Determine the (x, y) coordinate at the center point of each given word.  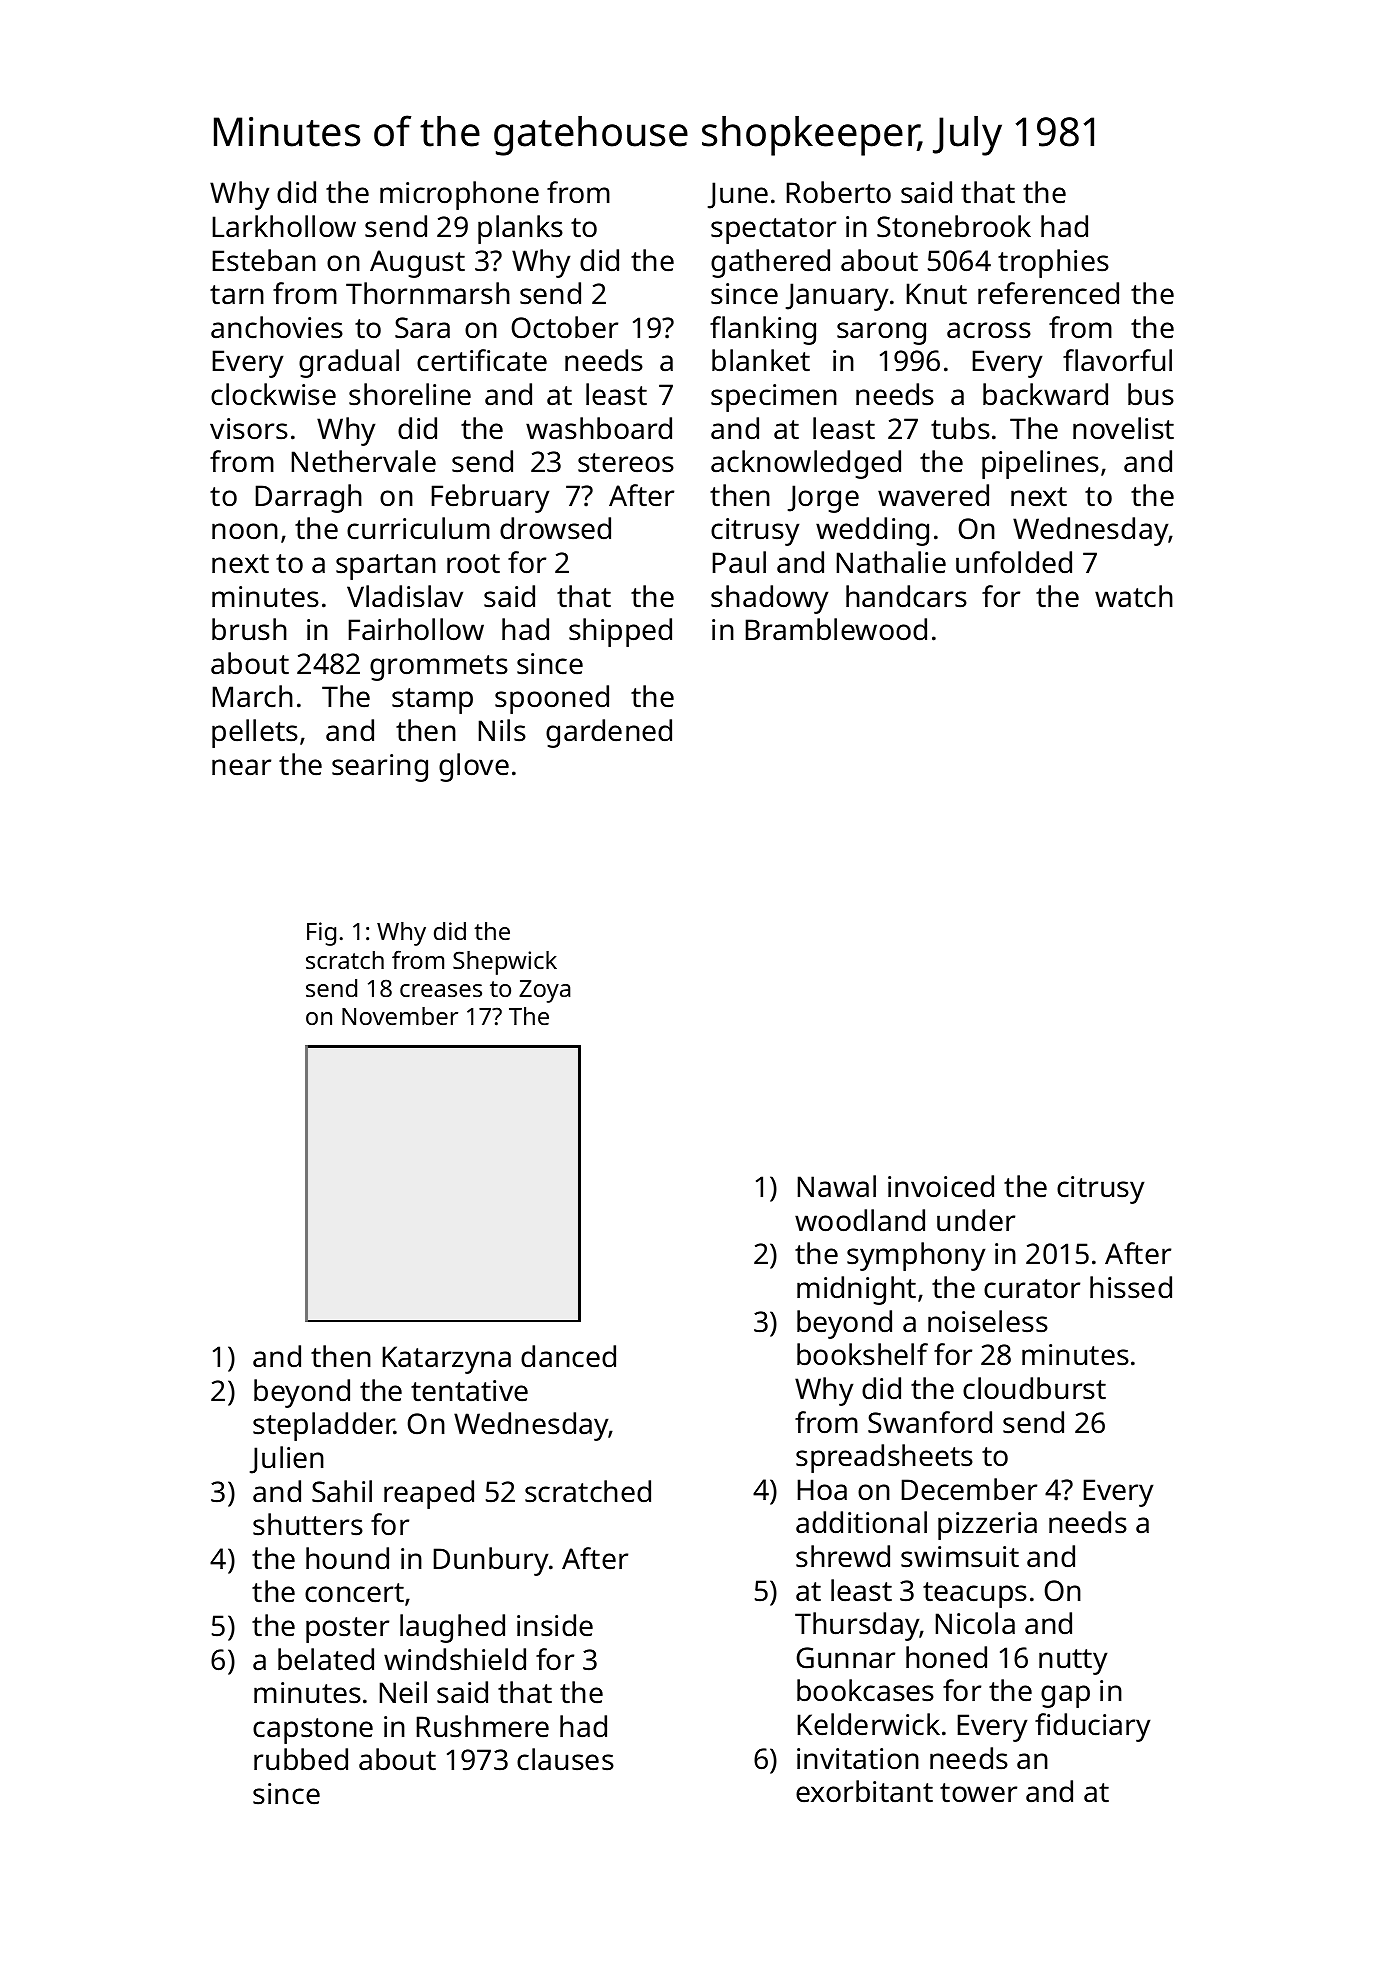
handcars (906, 596)
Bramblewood (836, 629)
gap (1065, 1696)
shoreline (410, 394)
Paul (739, 562)
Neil (403, 1692)
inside (555, 1625)
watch (1134, 596)
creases (441, 990)
